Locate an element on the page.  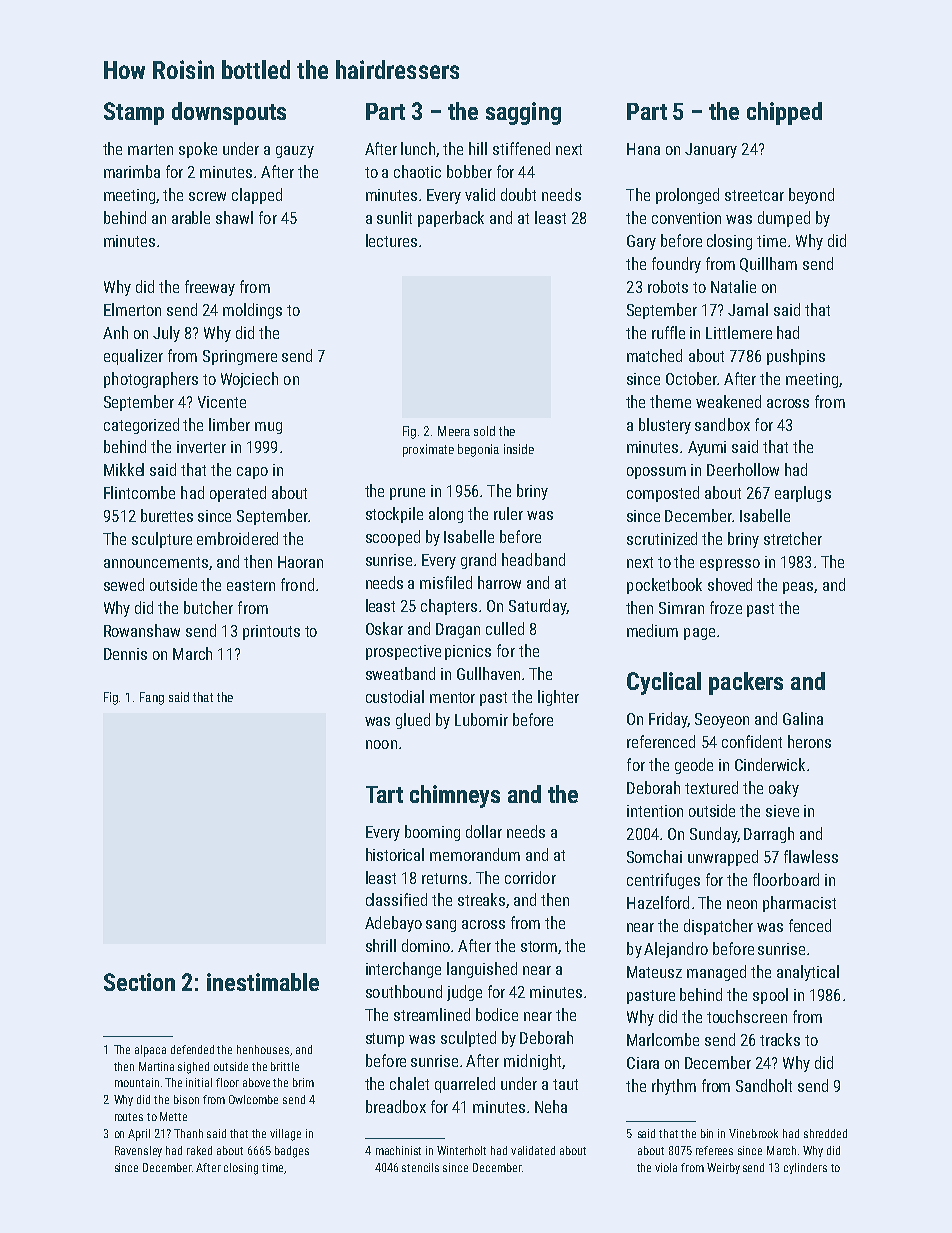
above is located at coordinates (256, 1082).
